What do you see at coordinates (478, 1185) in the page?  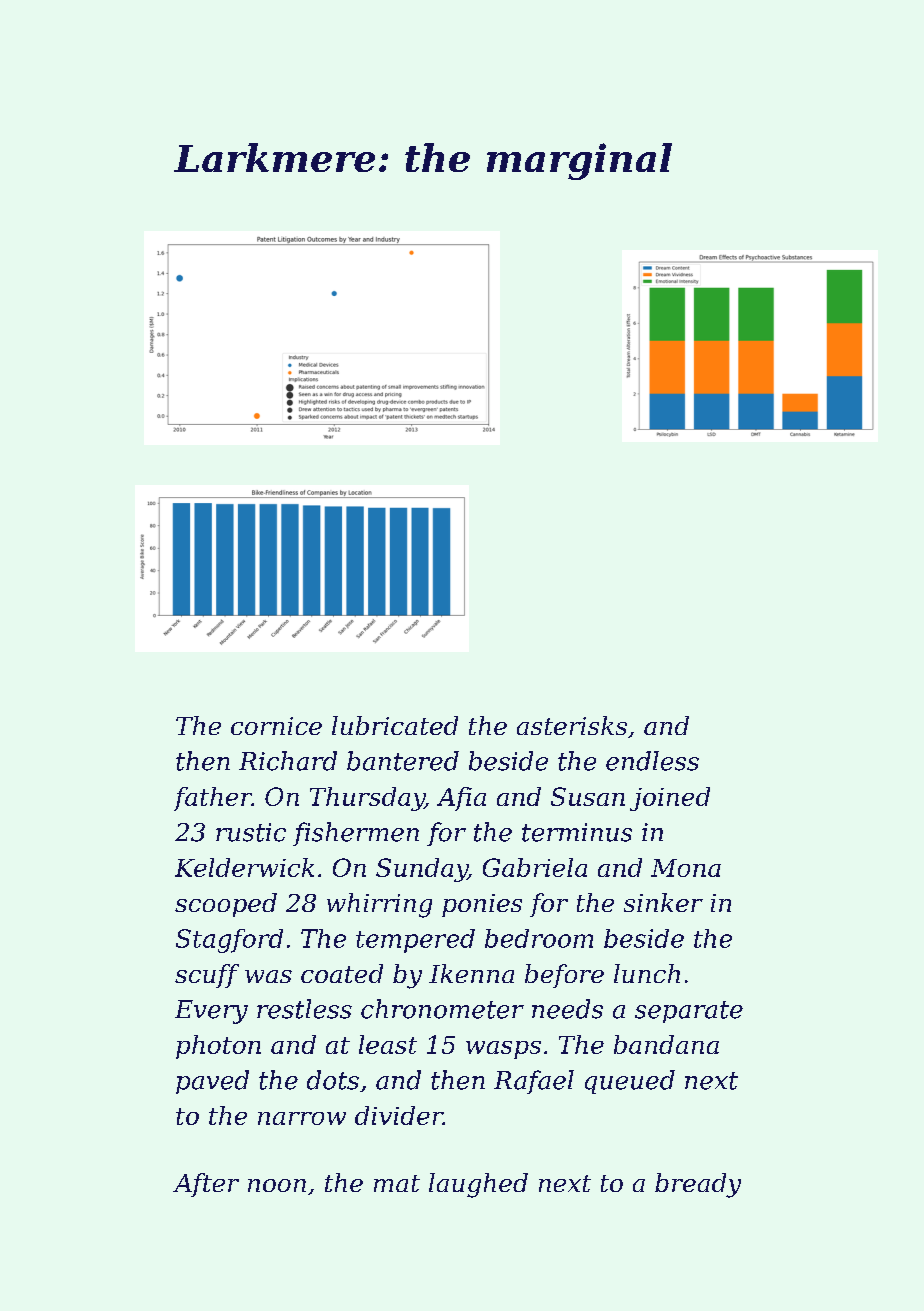 I see `laughed` at bounding box center [478, 1185].
